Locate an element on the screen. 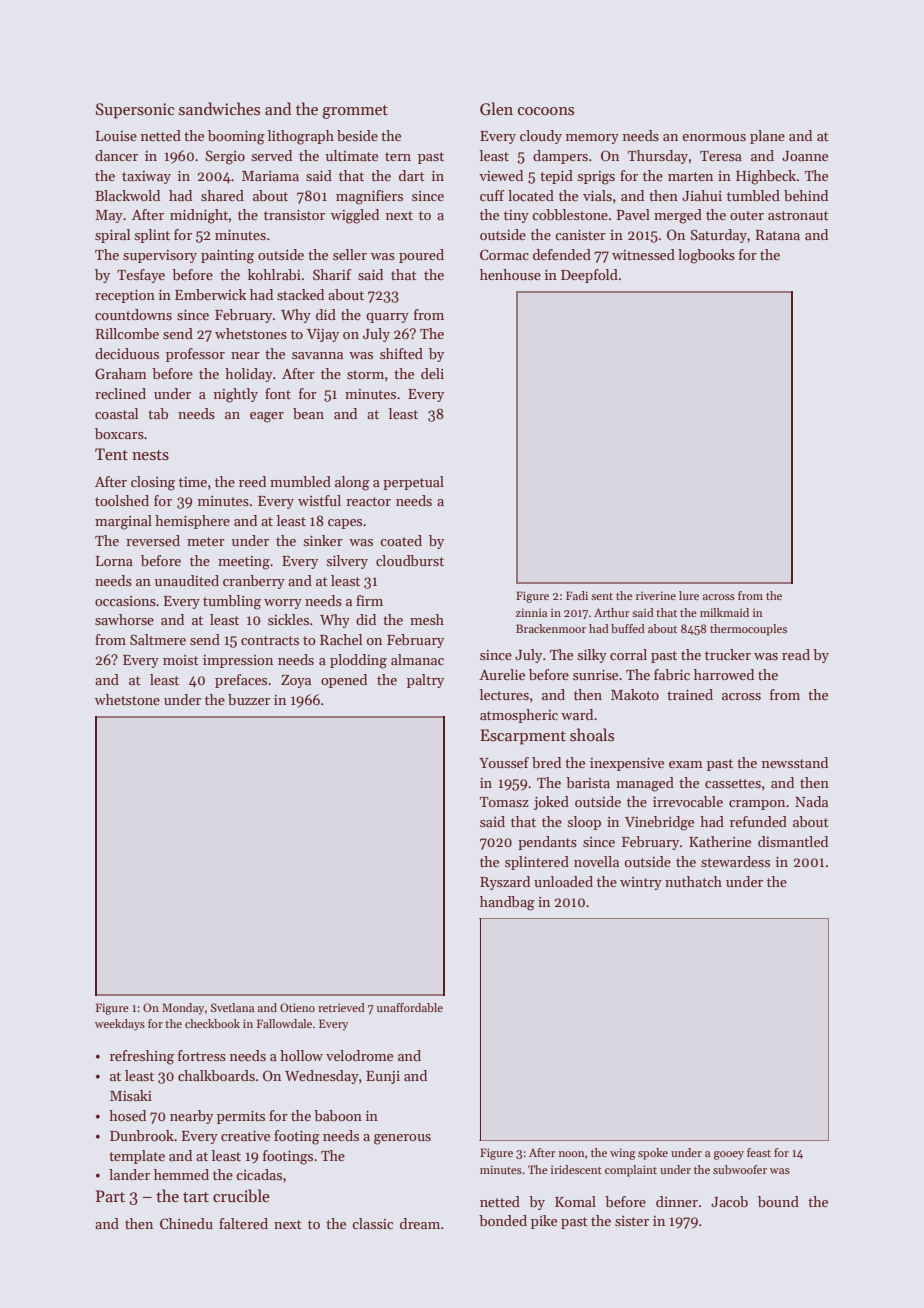  spiral is located at coordinates (112, 236).
